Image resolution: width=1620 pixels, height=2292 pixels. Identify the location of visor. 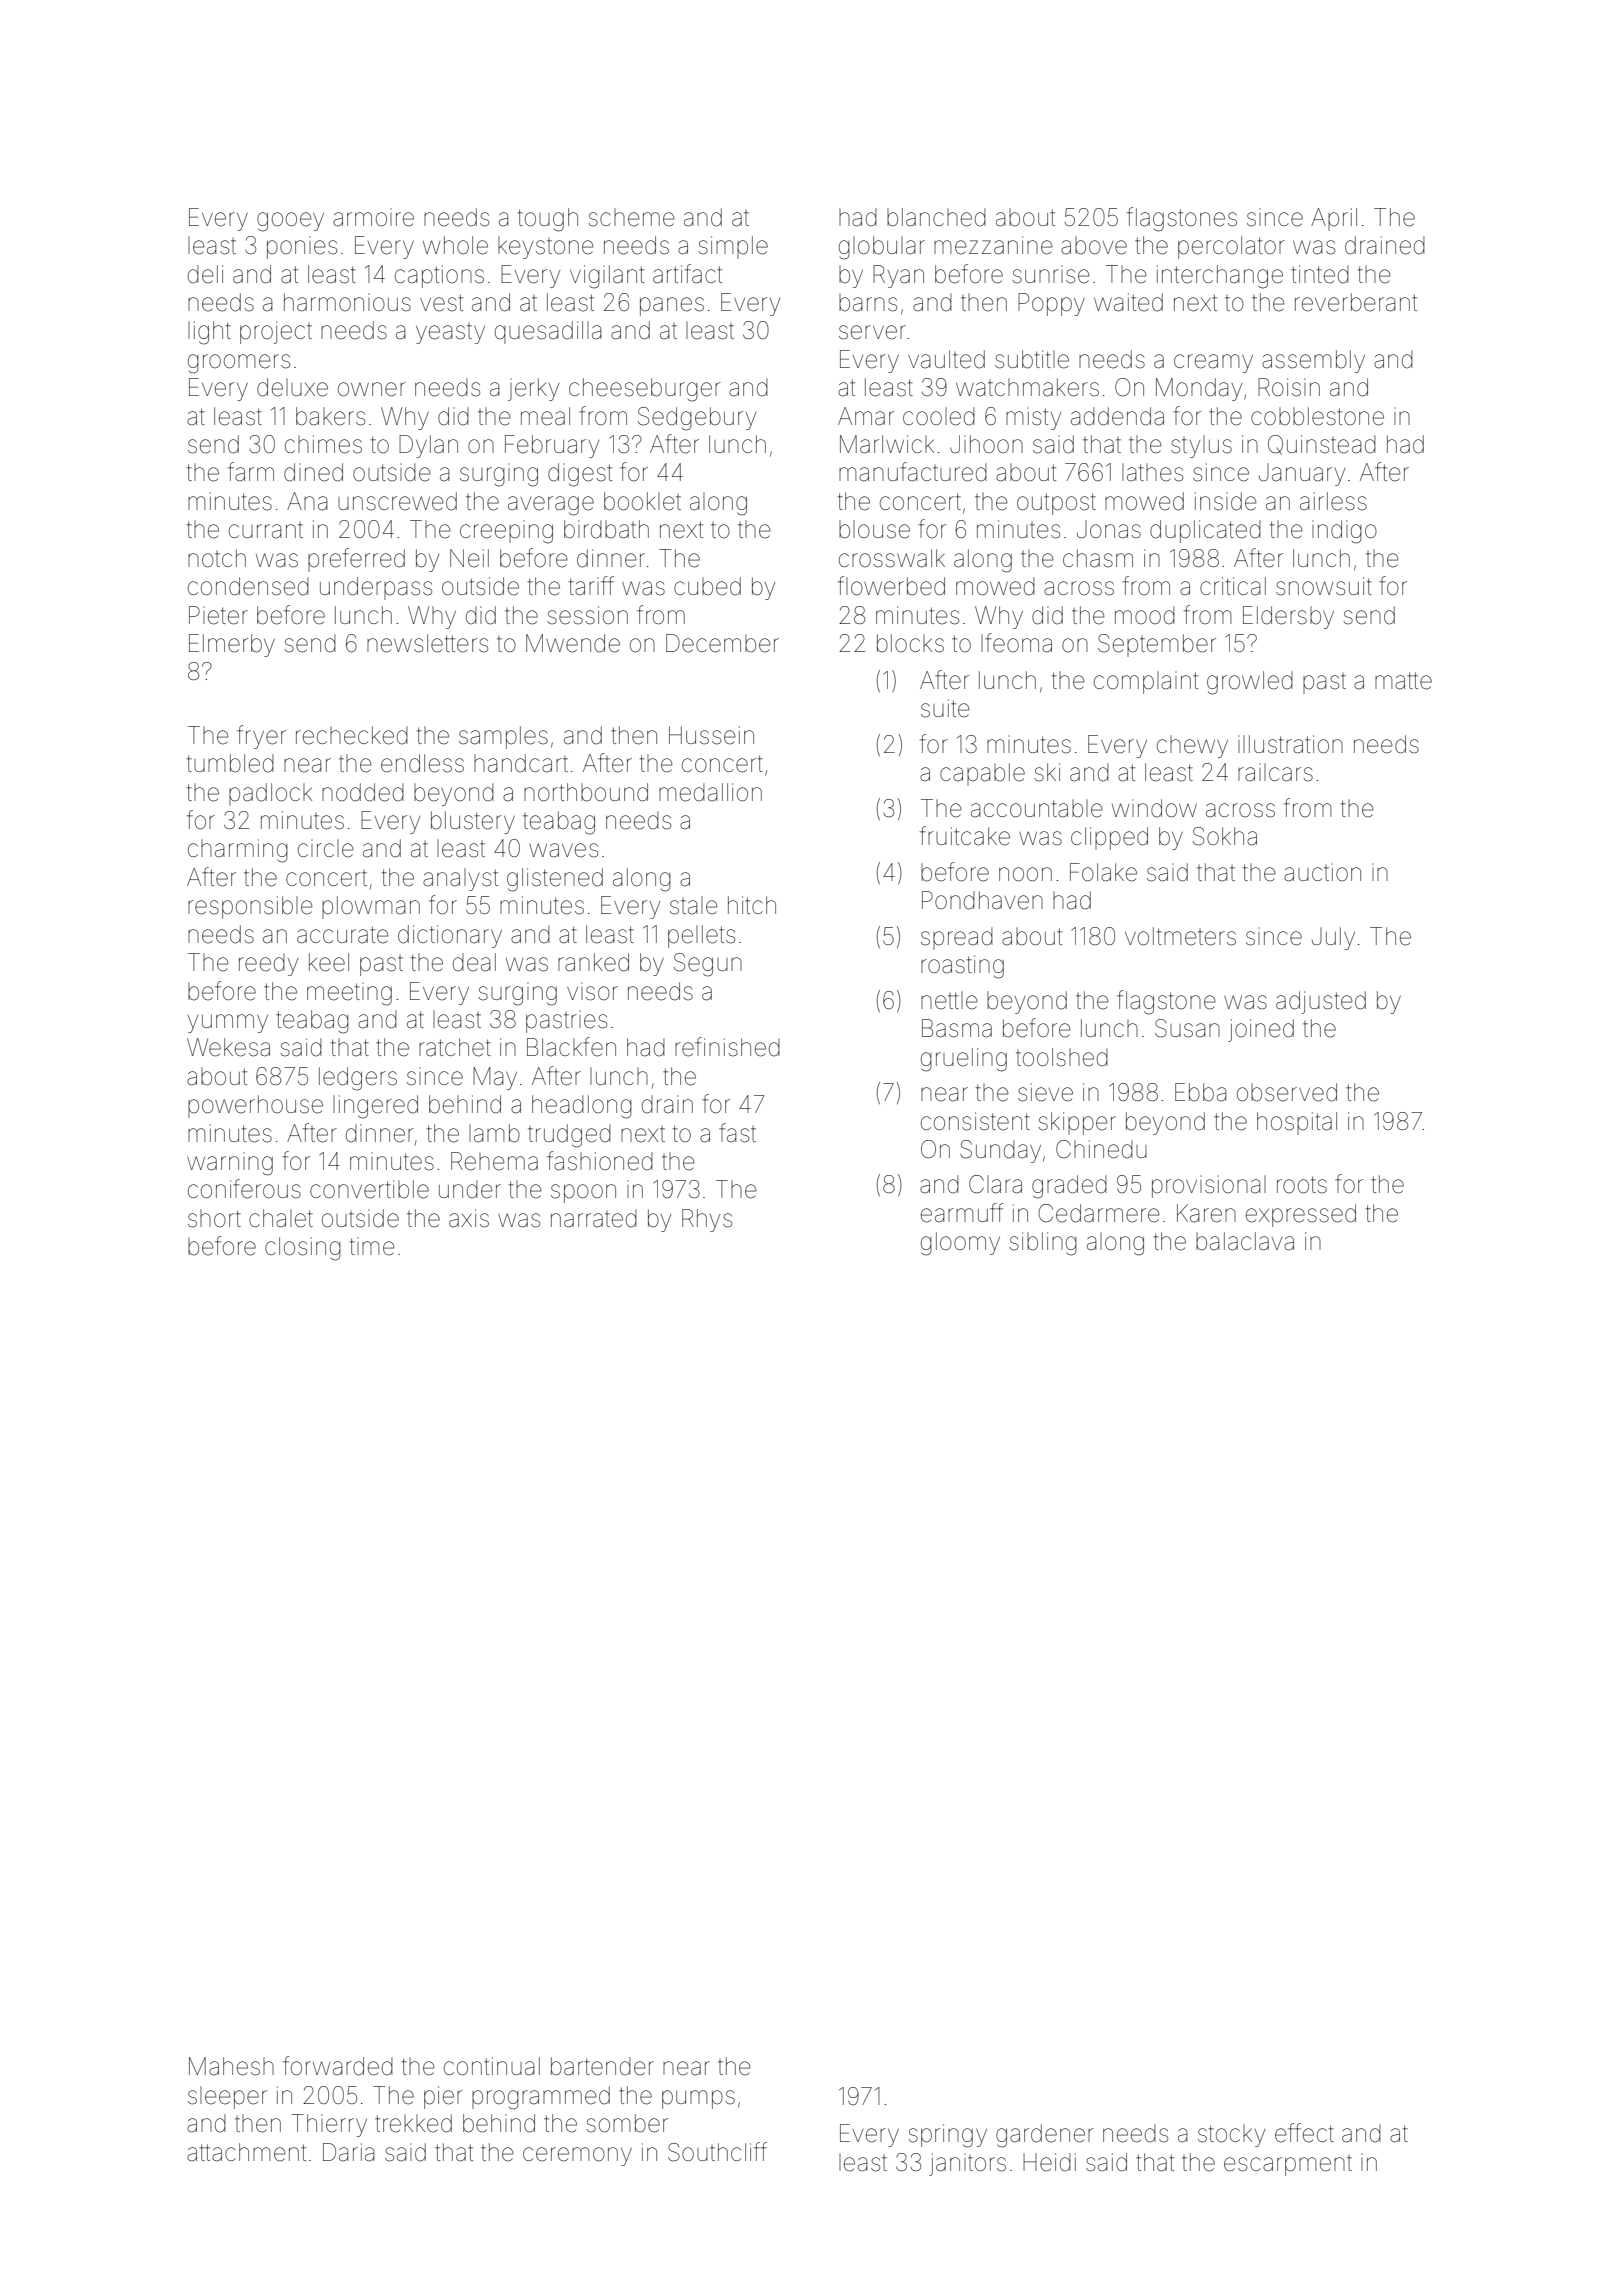
(592, 991).
